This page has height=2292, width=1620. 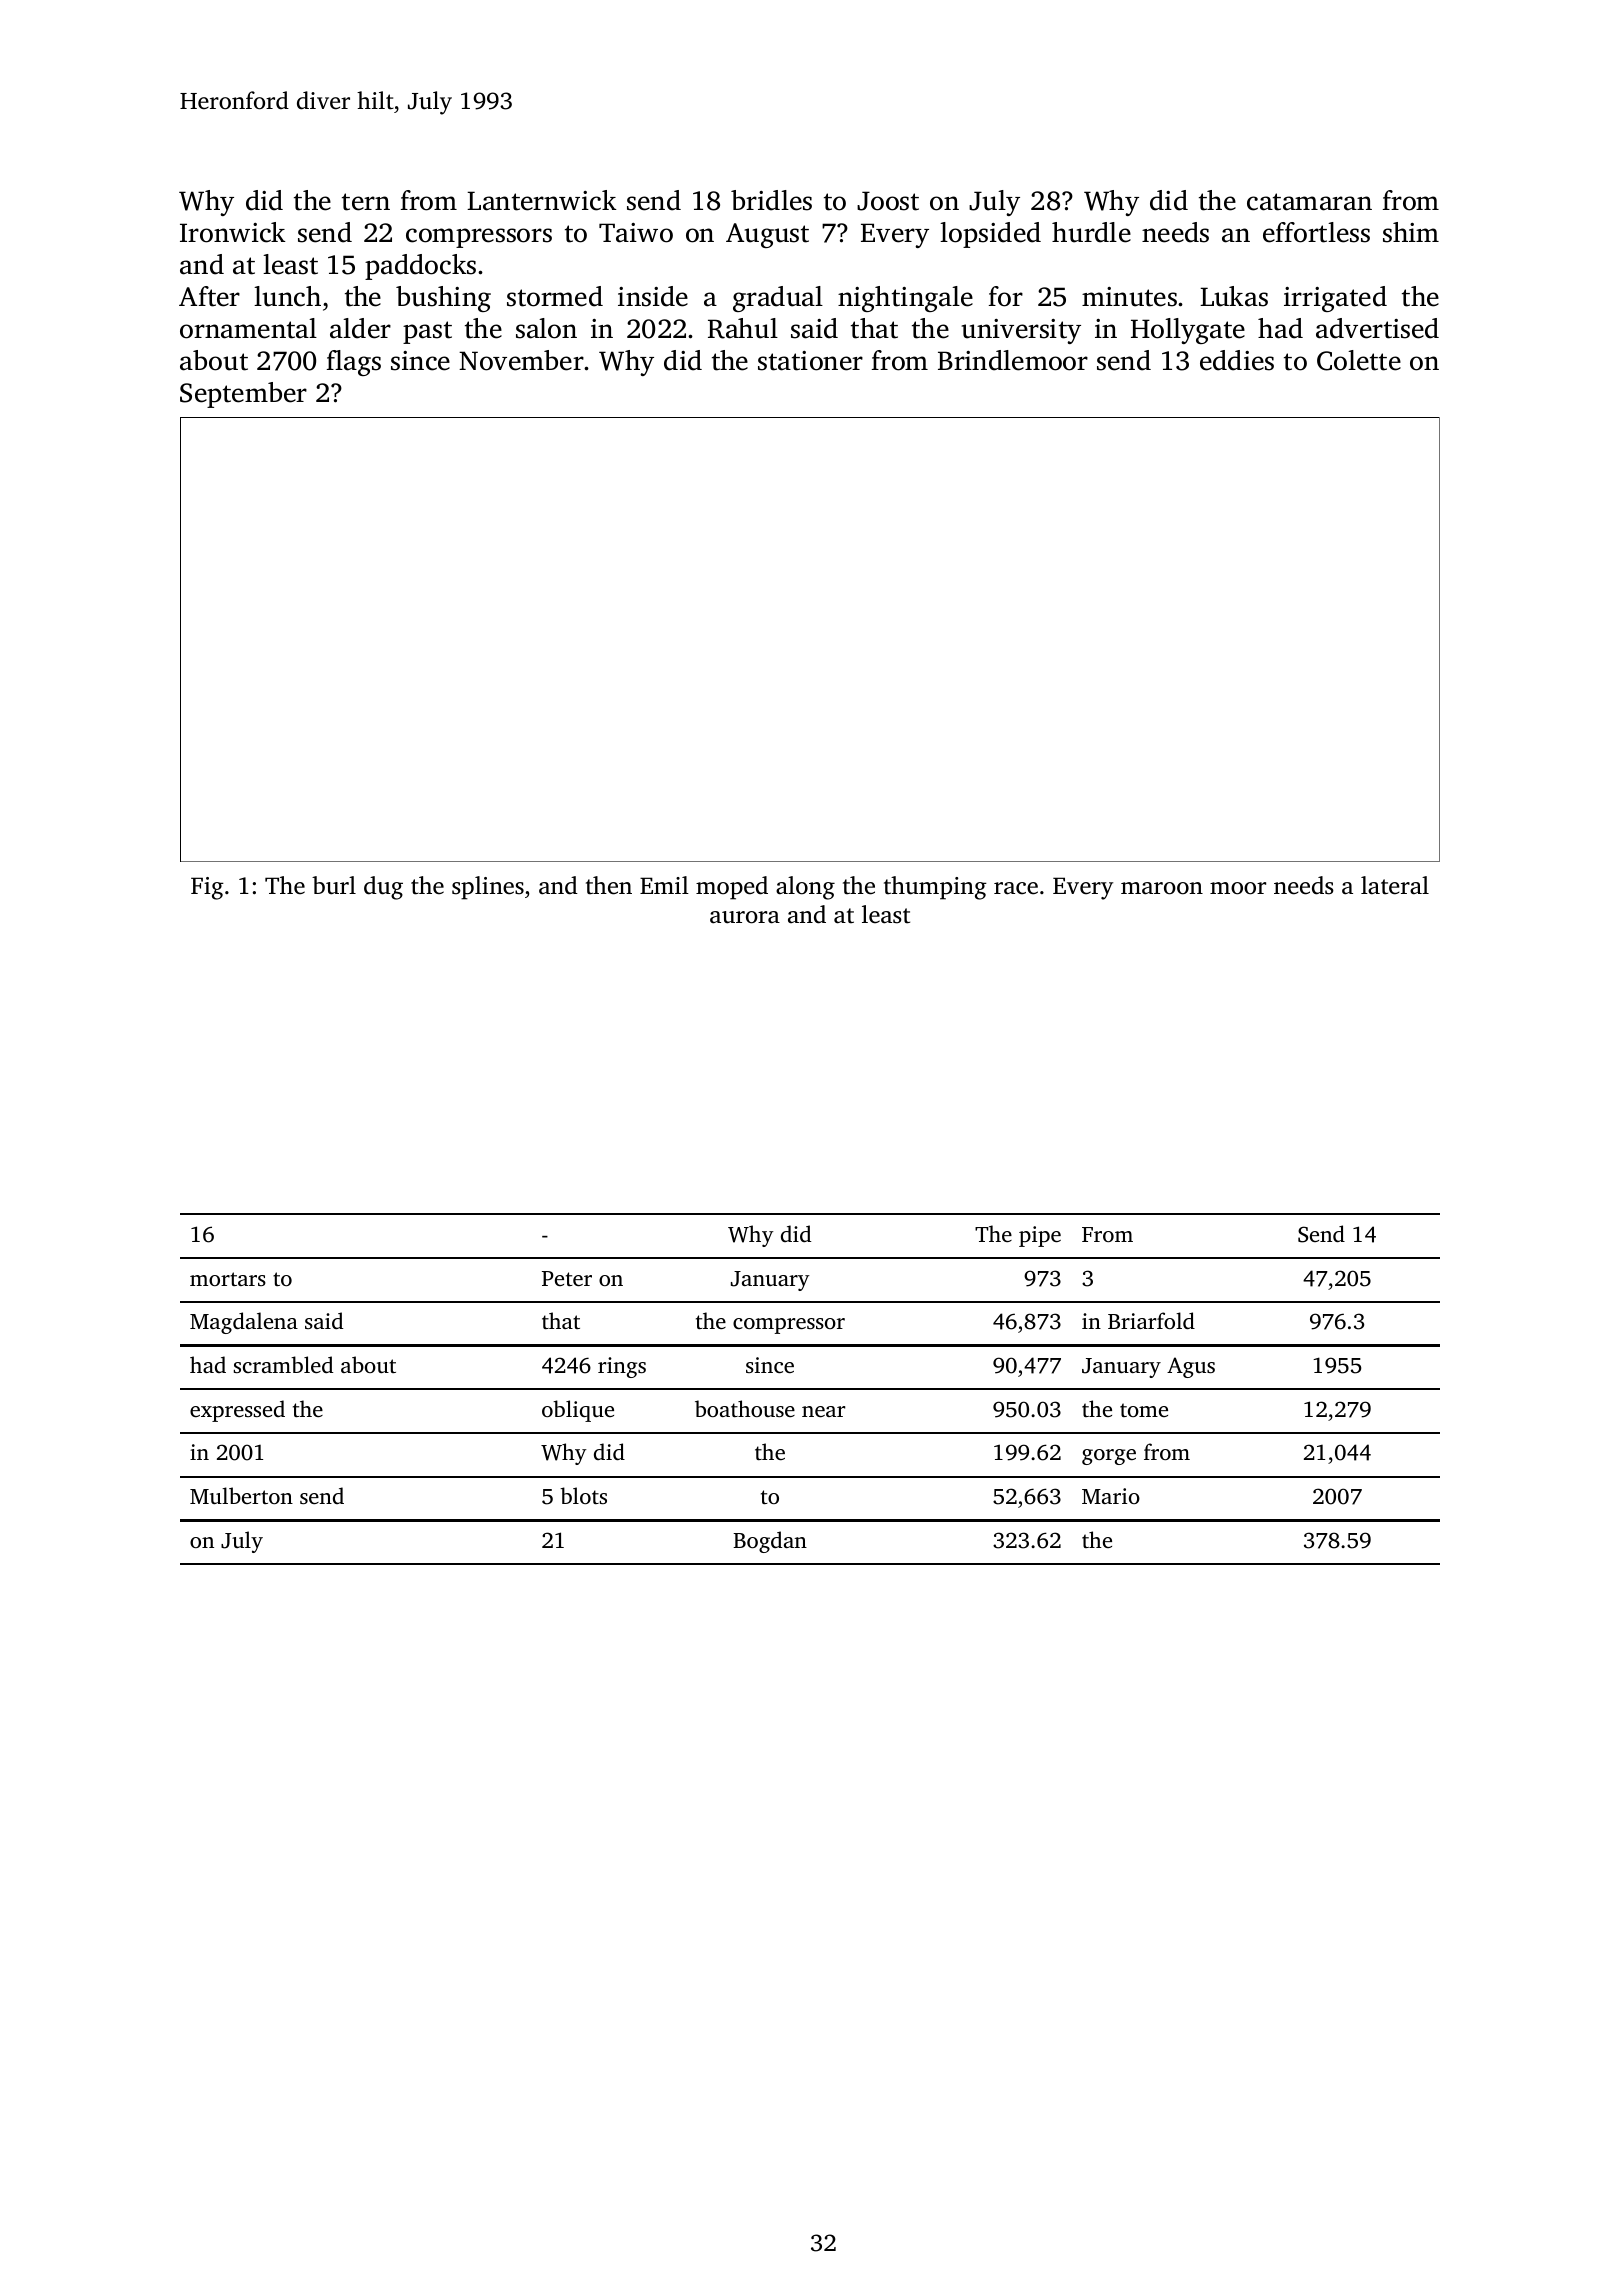 I want to click on splines, so click(x=488, y=888).
